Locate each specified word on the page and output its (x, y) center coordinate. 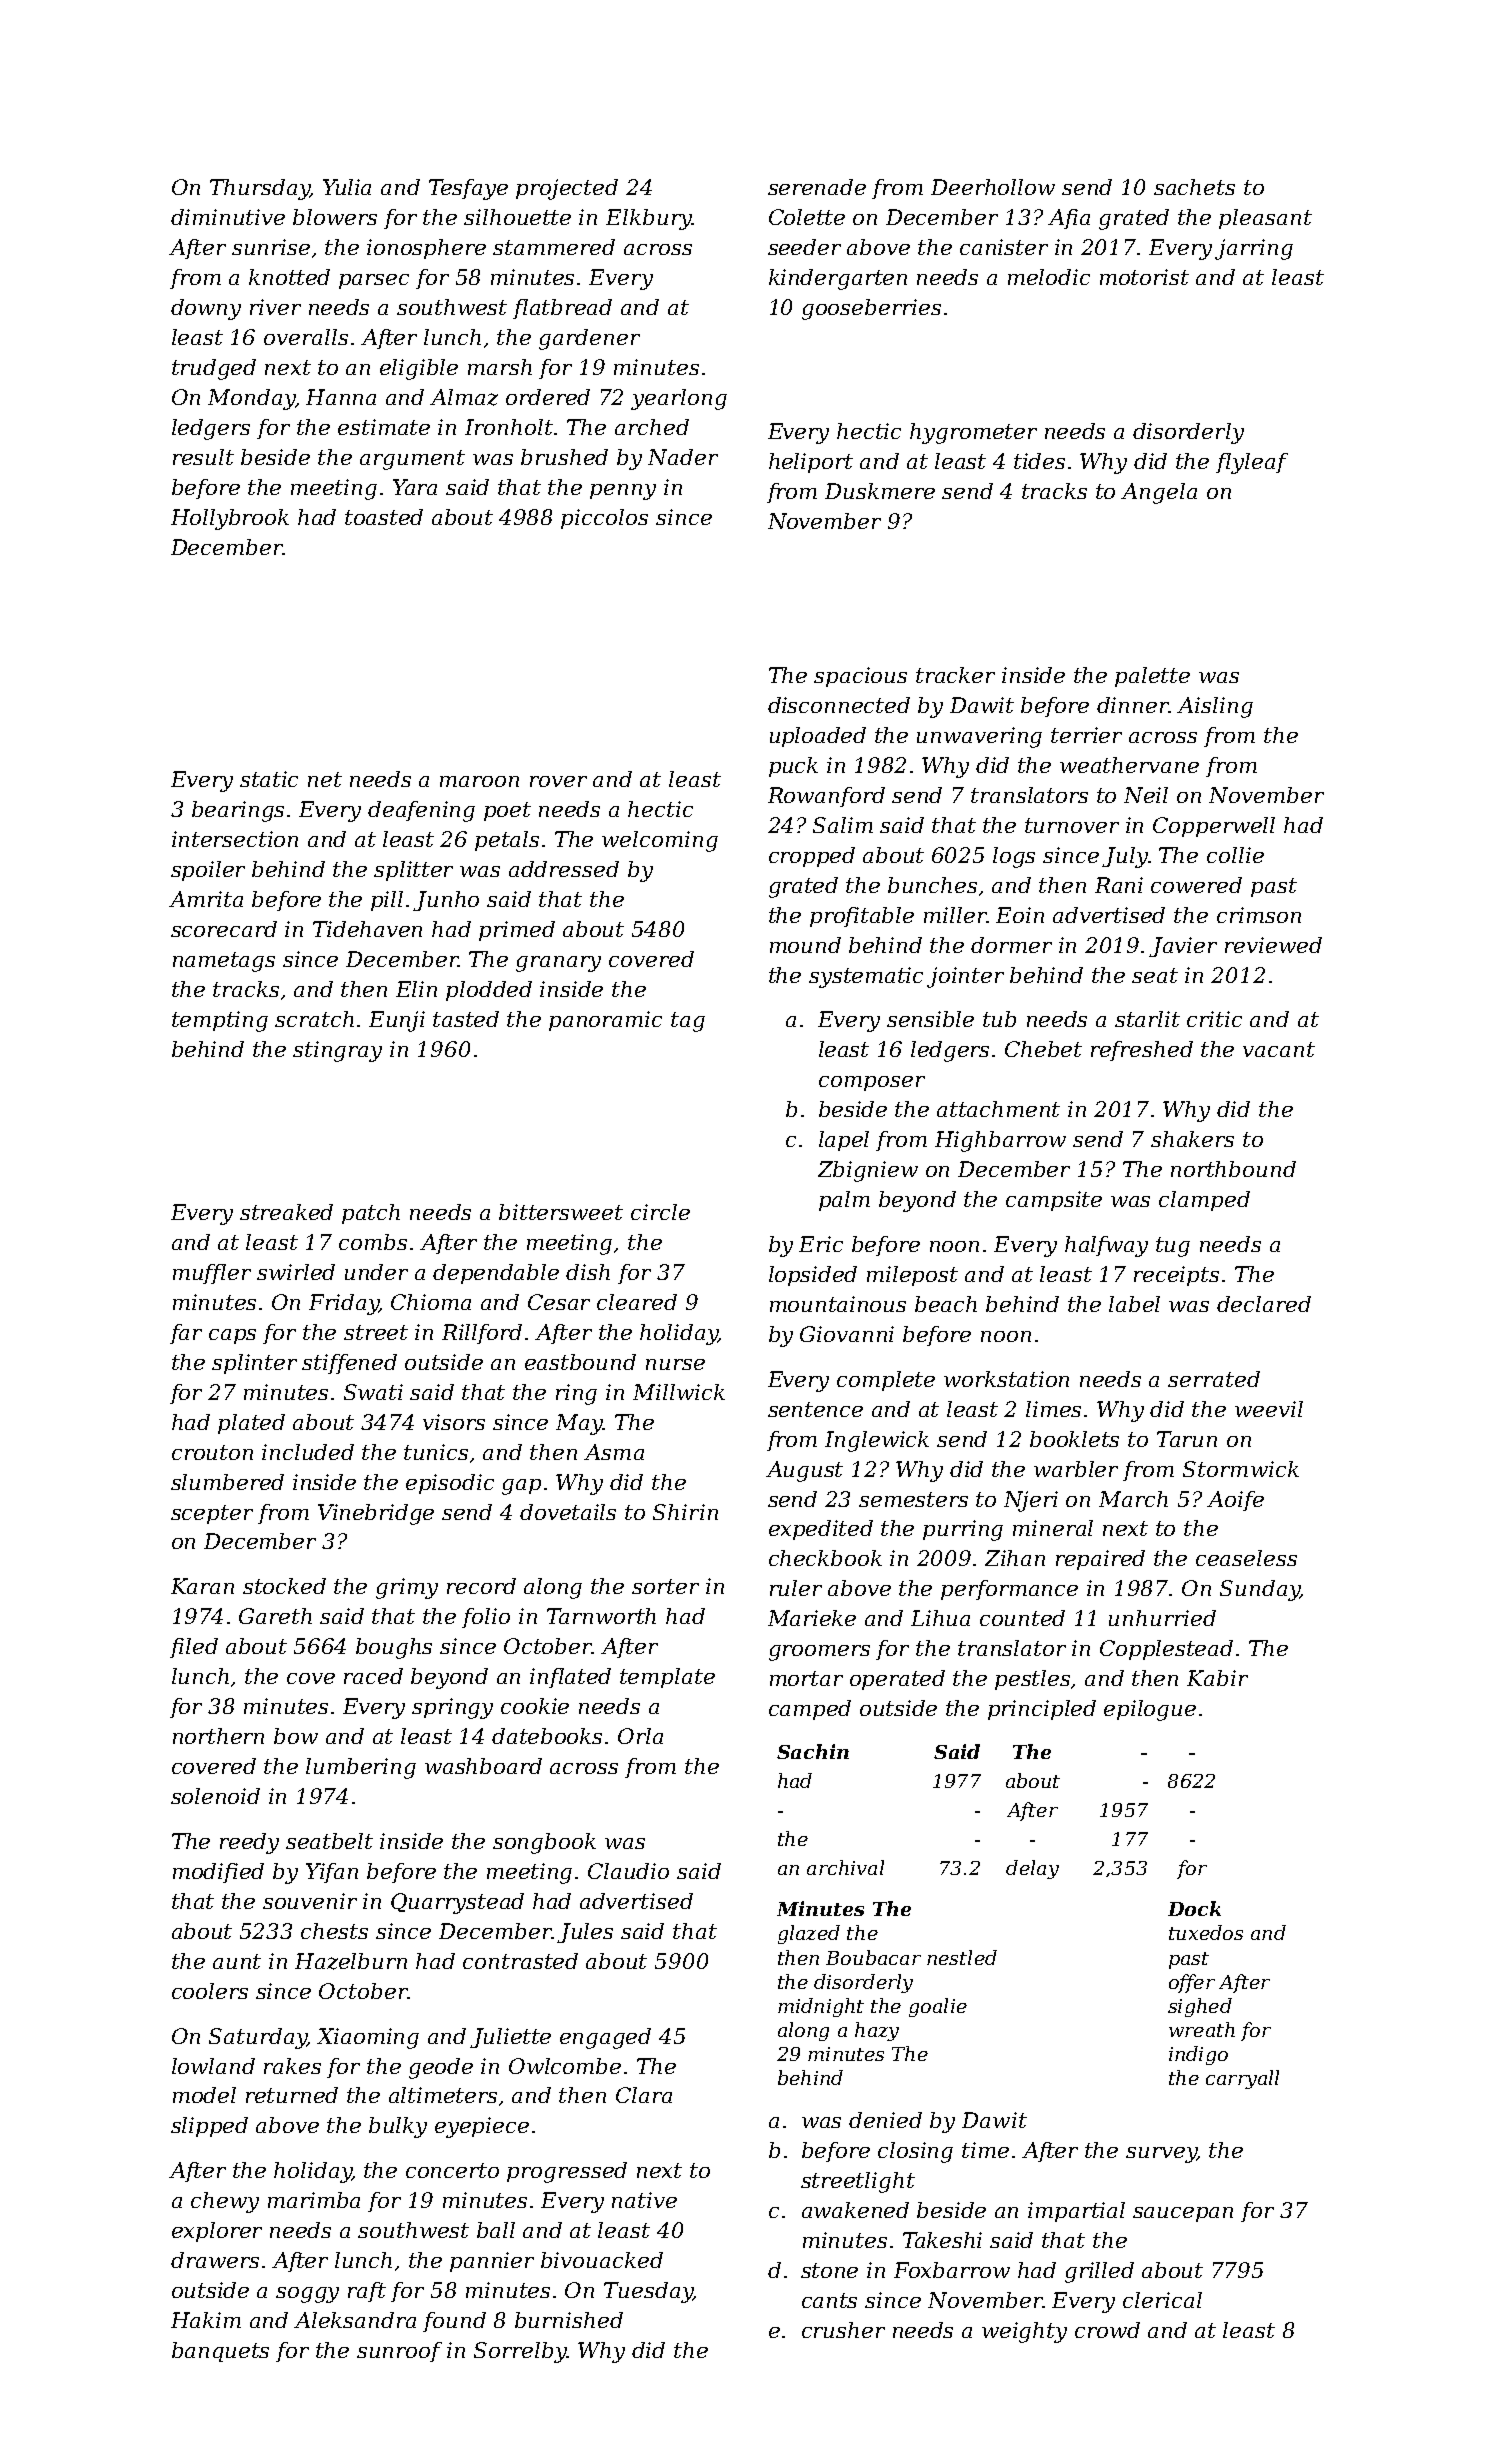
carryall (1242, 2079)
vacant (1279, 1049)
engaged (605, 2038)
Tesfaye (468, 189)
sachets (1194, 187)
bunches (932, 885)
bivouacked (602, 2260)
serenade (817, 187)
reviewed (1273, 945)
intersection (235, 839)
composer (872, 1083)
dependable (496, 1274)
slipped (209, 2127)
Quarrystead (457, 1903)
